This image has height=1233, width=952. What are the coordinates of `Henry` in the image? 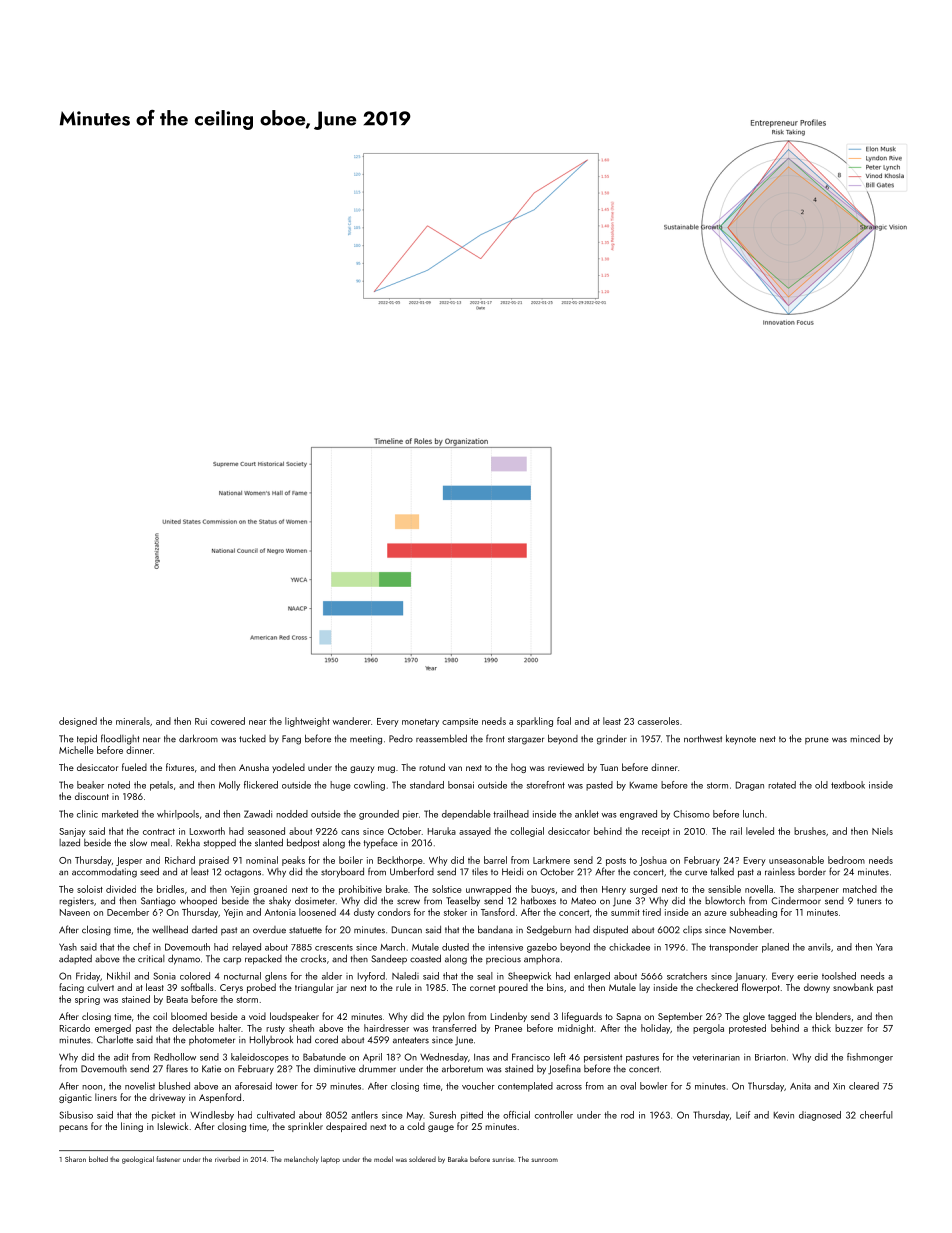 It's located at (614, 890).
